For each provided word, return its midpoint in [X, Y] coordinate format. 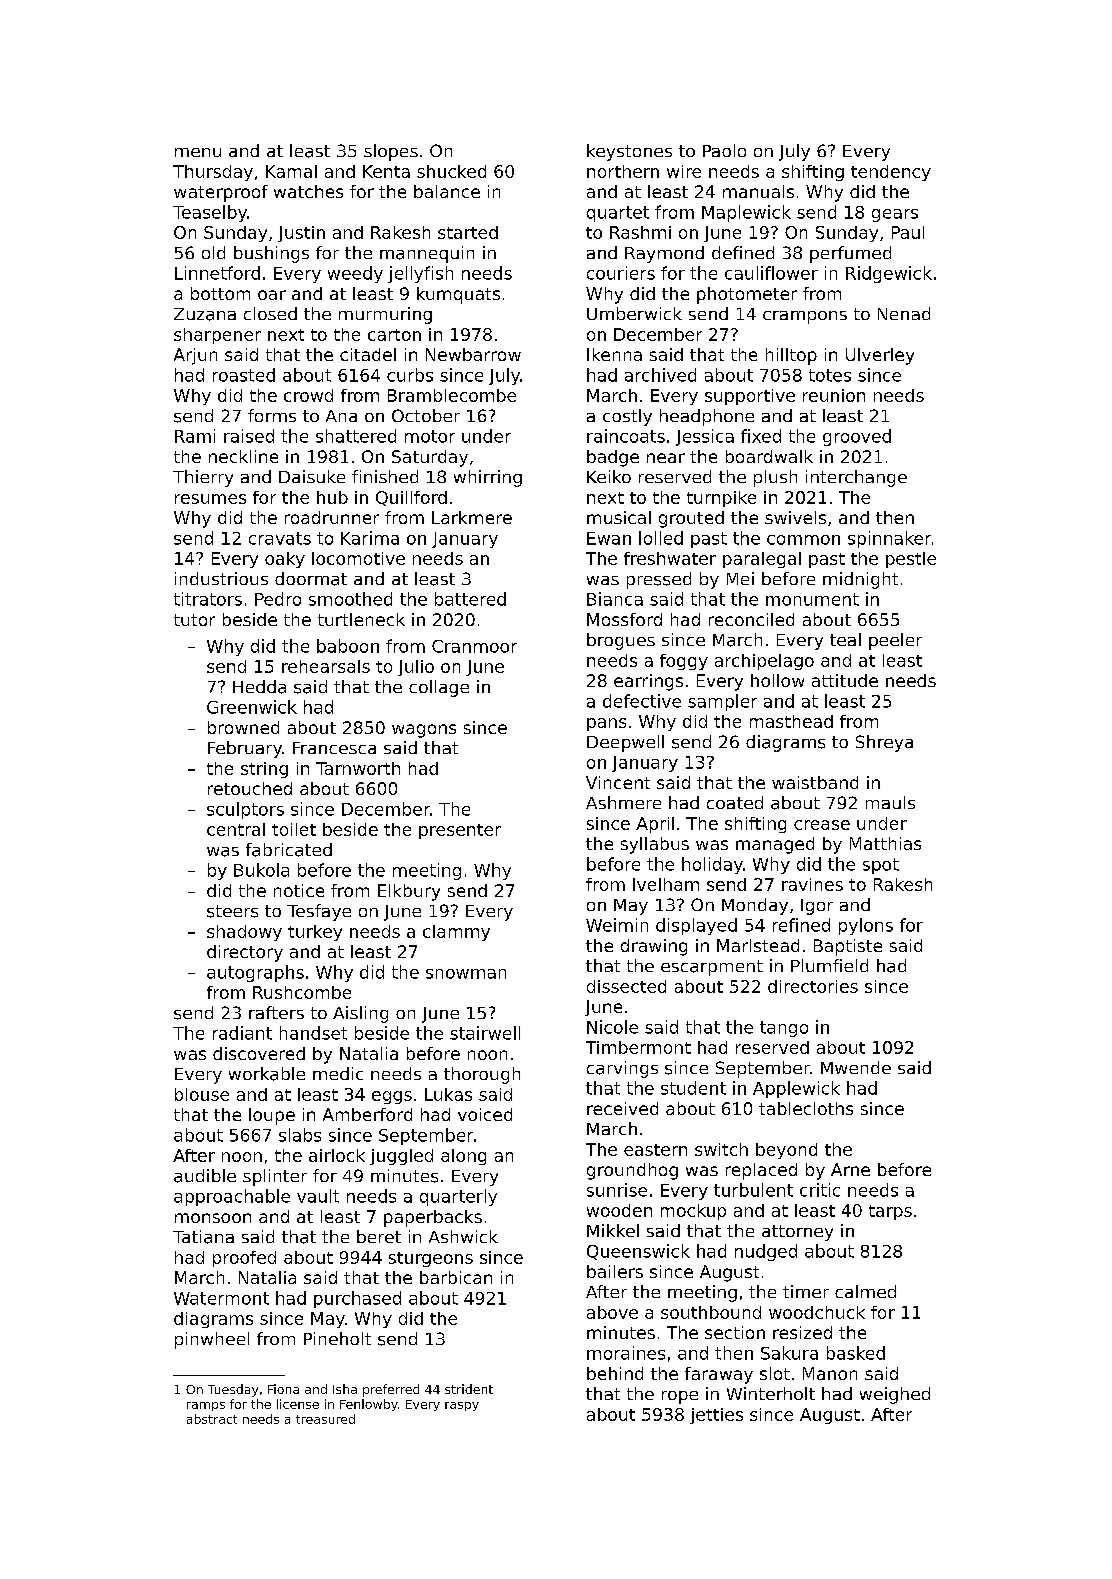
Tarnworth [358, 768]
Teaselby [210, 213]
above [612, 1312]
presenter [460, 831]
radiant [242, 1033]
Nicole [612, 1027]
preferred [391, 1390]
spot [881, 866]
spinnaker [889, 539]
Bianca [615, 599]
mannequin [427, 254]
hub [332, 497]
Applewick [796, 1089]
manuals [758, 191]
